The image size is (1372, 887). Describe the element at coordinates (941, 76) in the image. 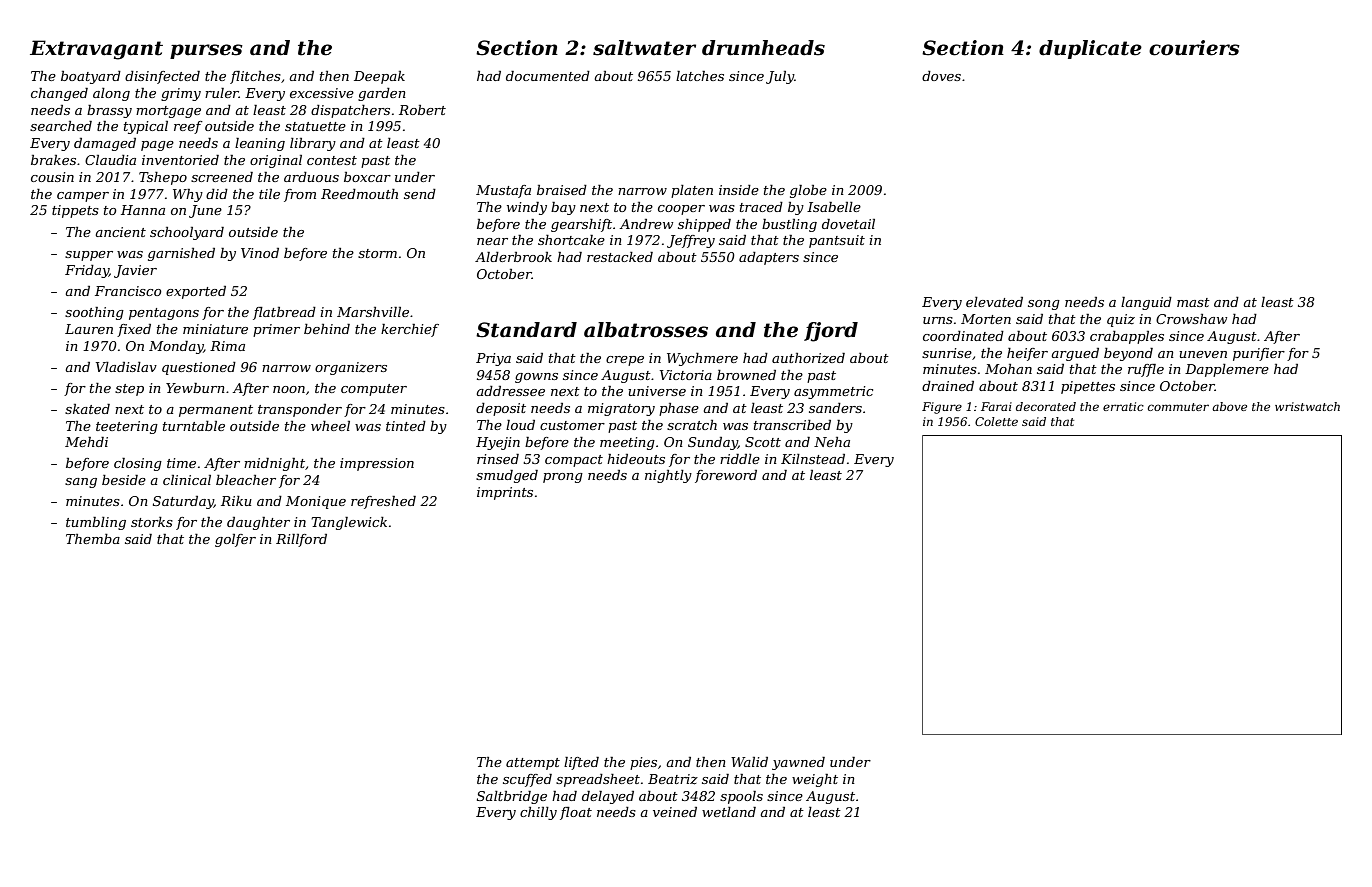

I see `doves` at that location.
